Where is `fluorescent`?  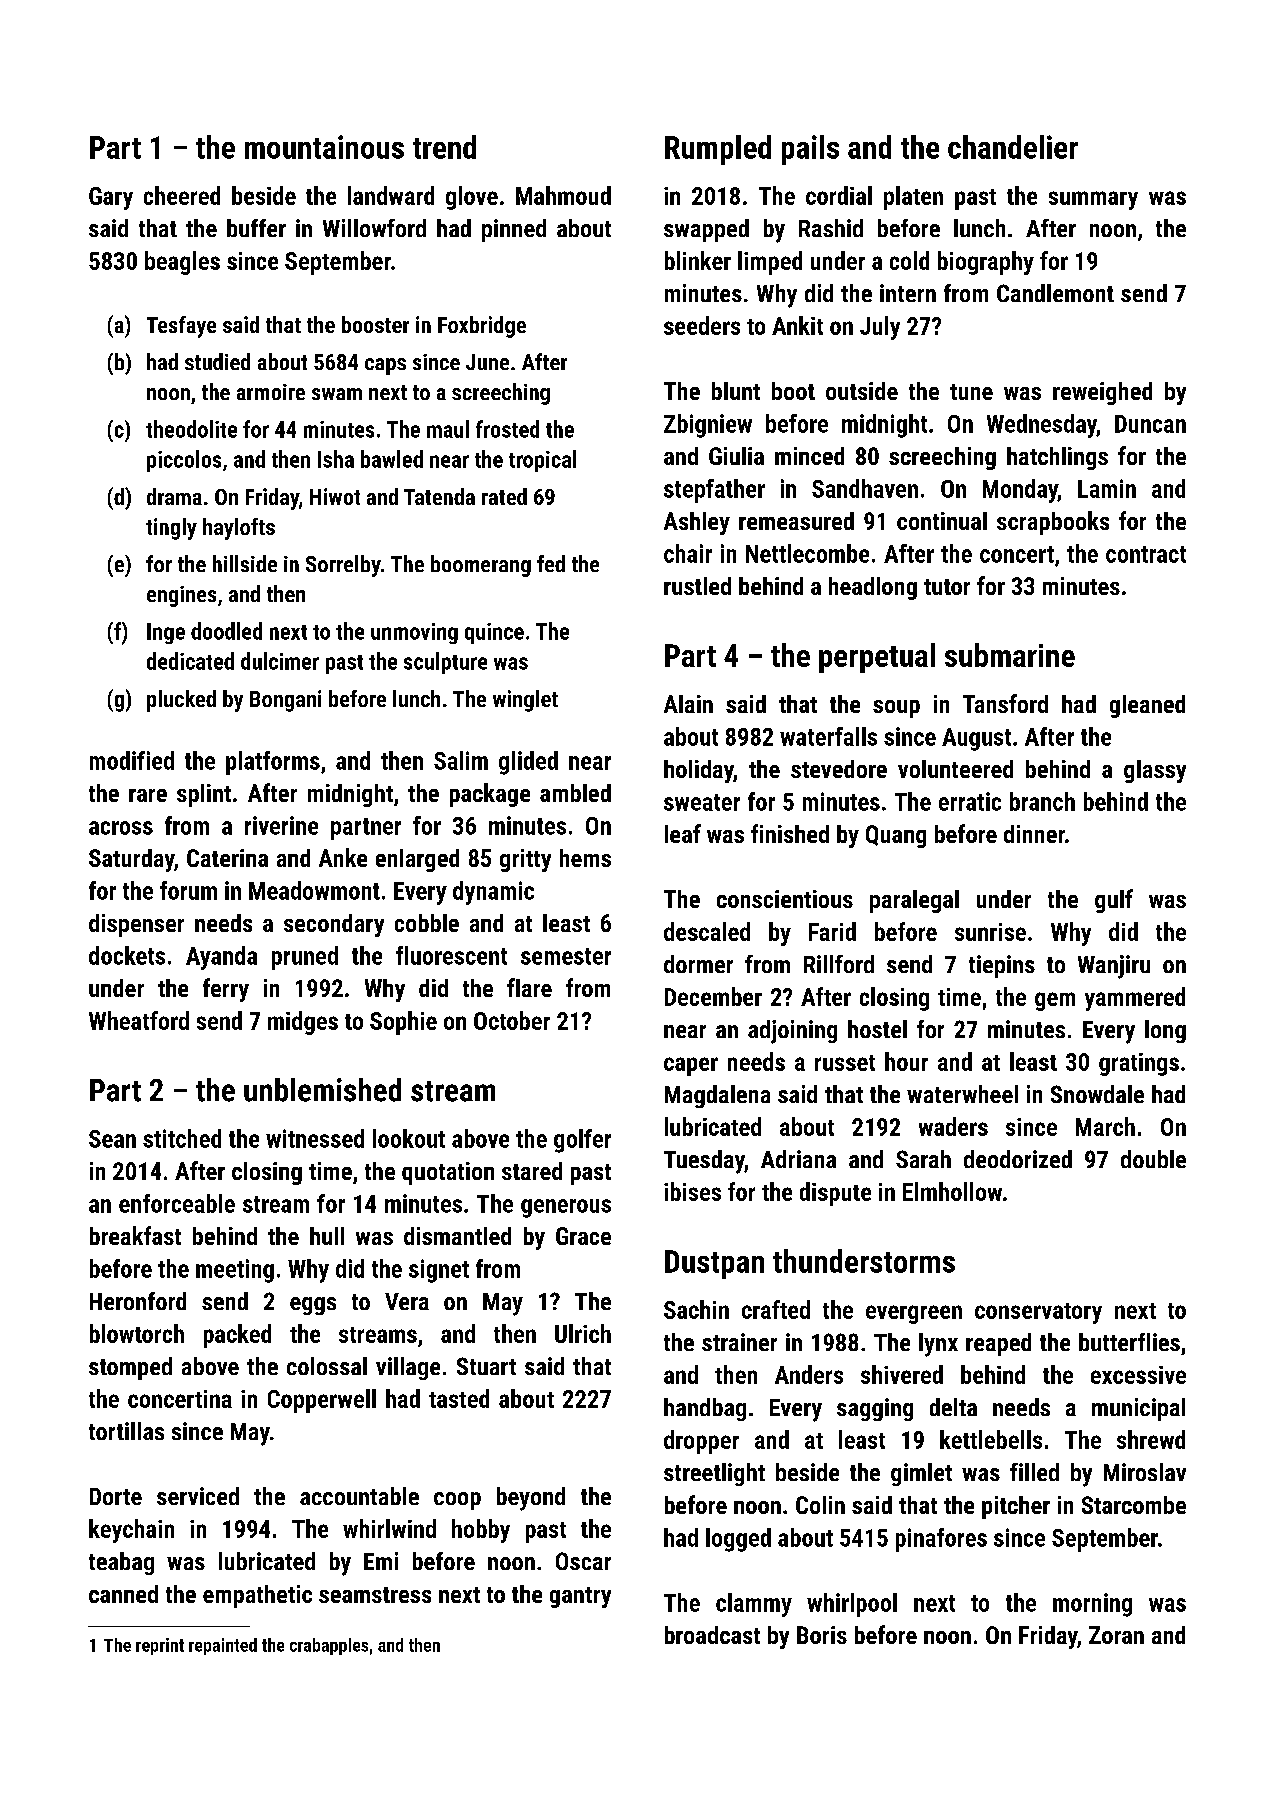 fluorescent is located at coordinates (451, 955).
